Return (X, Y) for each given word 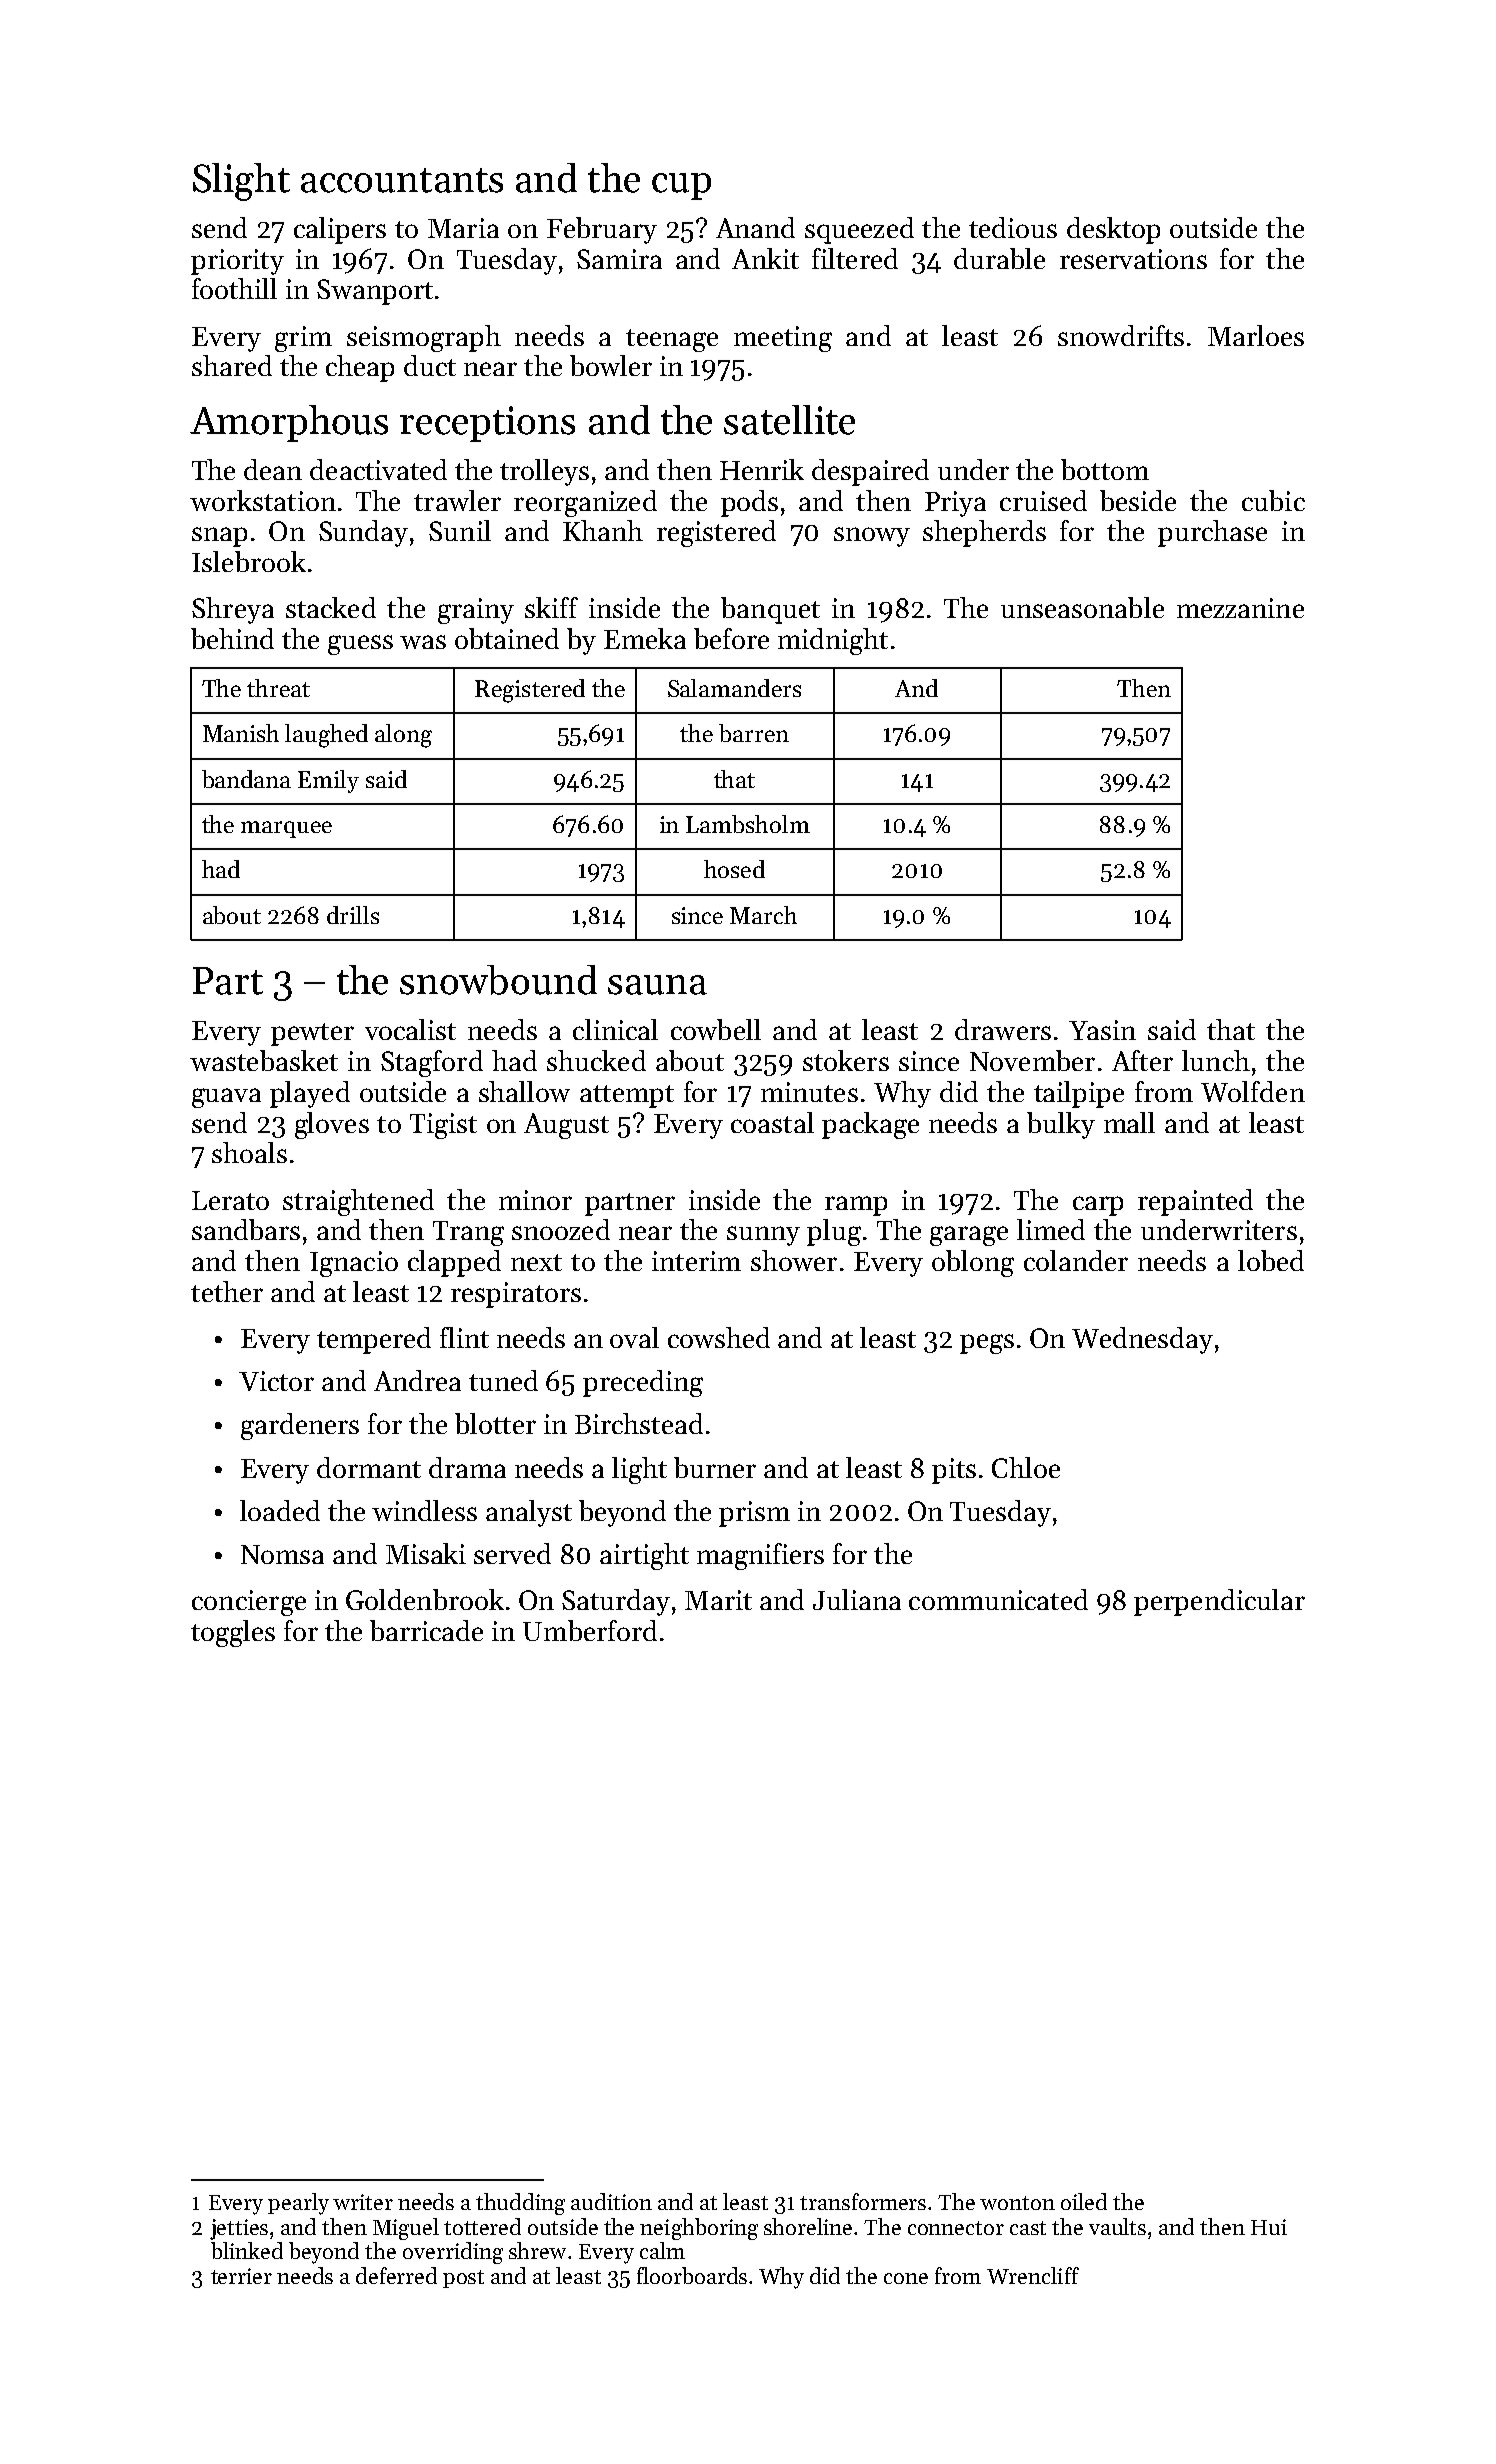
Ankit (765, 258)
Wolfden (1253, 1091)
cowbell (716, 1029)
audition (611, 2201)
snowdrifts (1121, 335)
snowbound (498, 980)
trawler (457, 500)
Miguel (406, 2229)
